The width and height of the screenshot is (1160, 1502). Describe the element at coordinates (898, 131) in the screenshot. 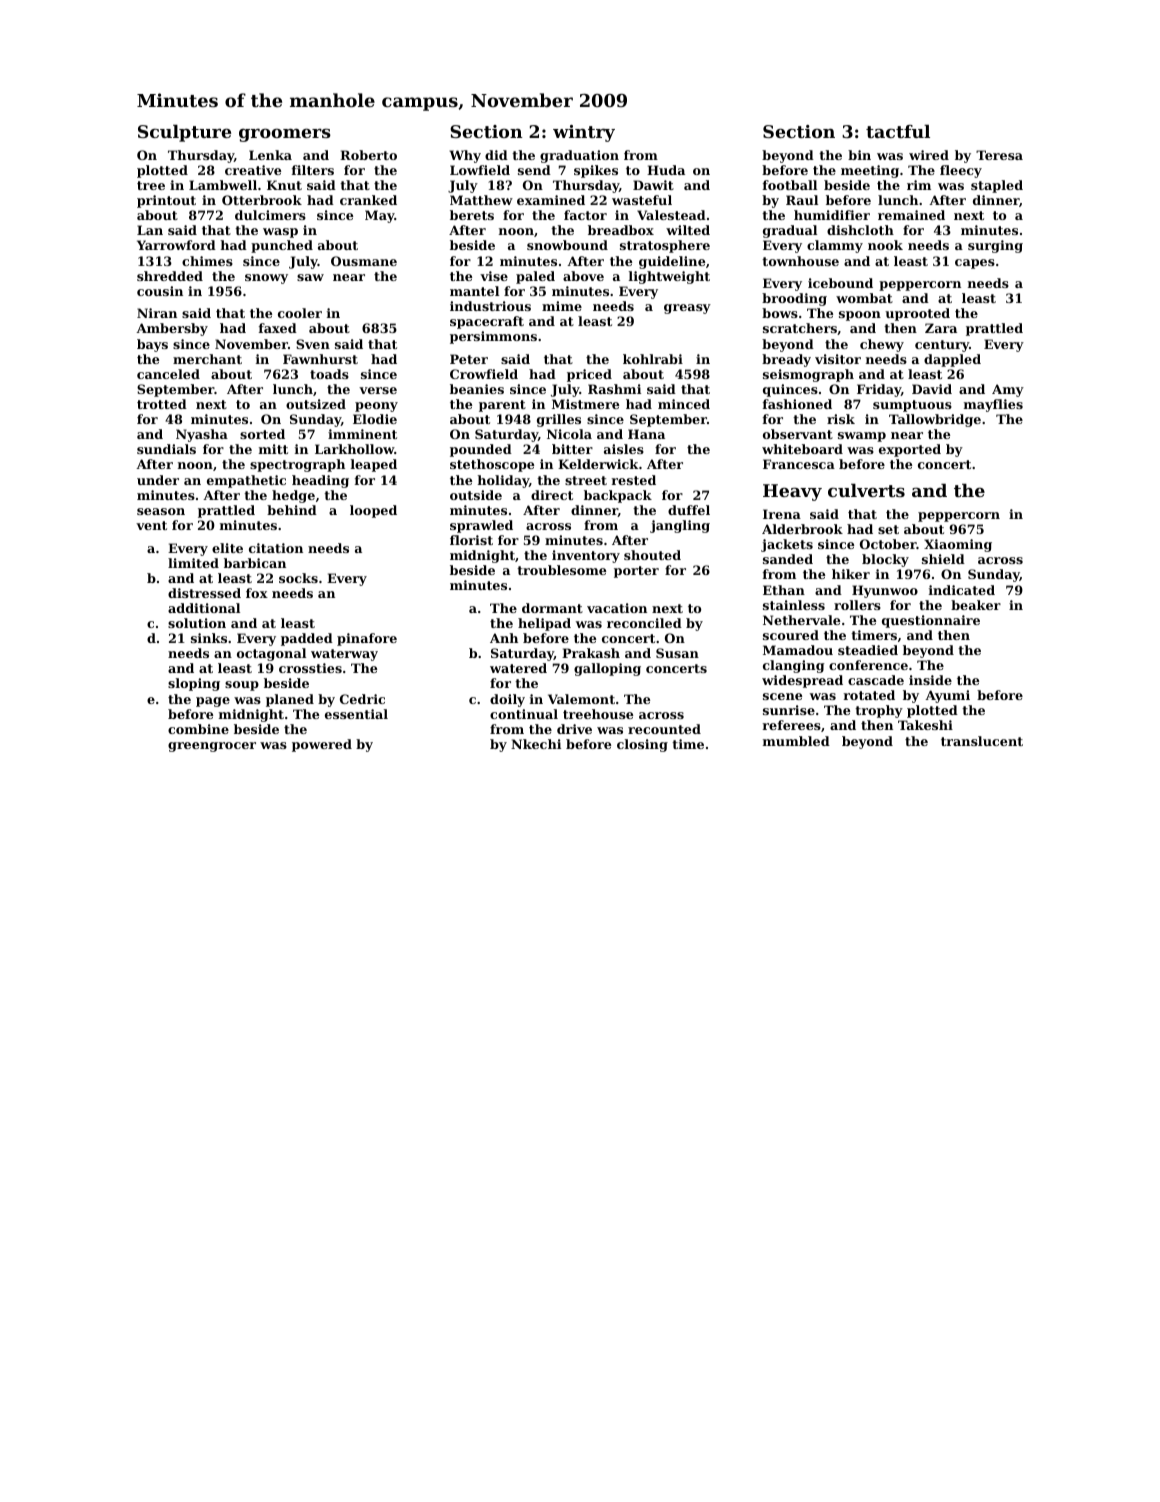

I see `tactful` at that location.
